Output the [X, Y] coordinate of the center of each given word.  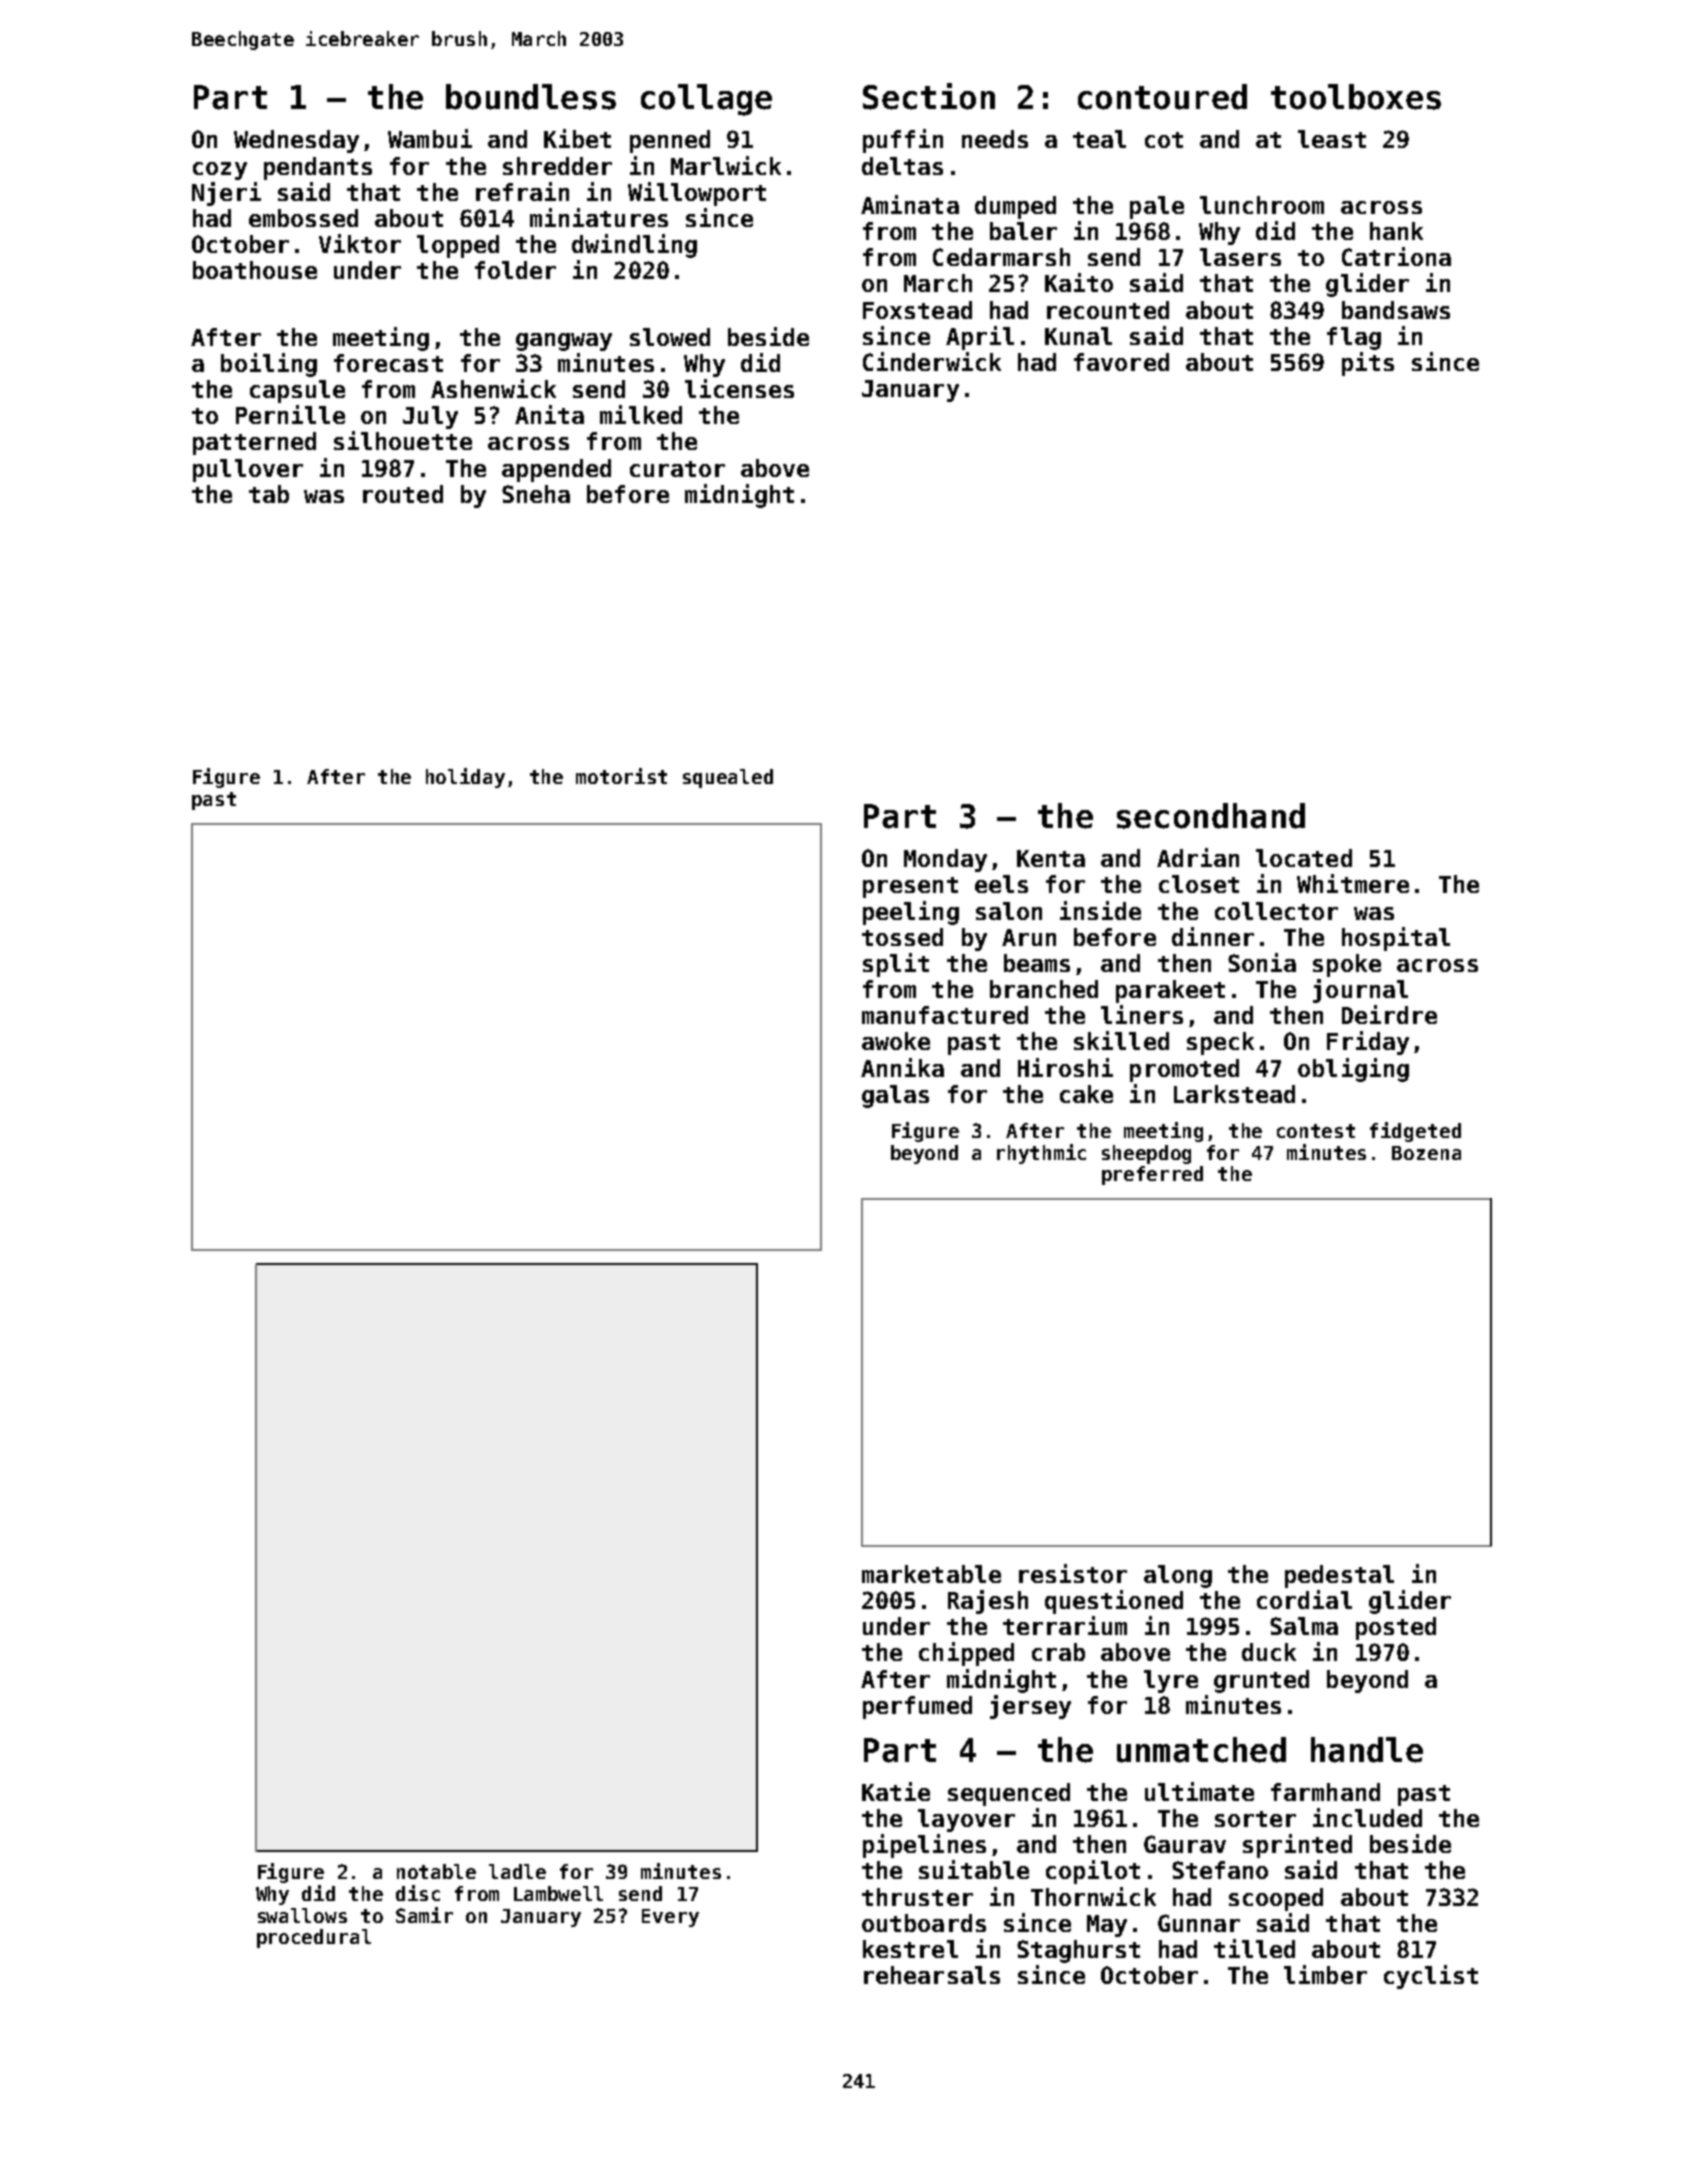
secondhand [1211, 816]
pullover [248, 470]
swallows [302, 1915]
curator [677, 469]
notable [436, 1871]
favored [1121, 362]
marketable [931, 1574]
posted [1396, 1628]
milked [641, 414]
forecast [388, 363]
